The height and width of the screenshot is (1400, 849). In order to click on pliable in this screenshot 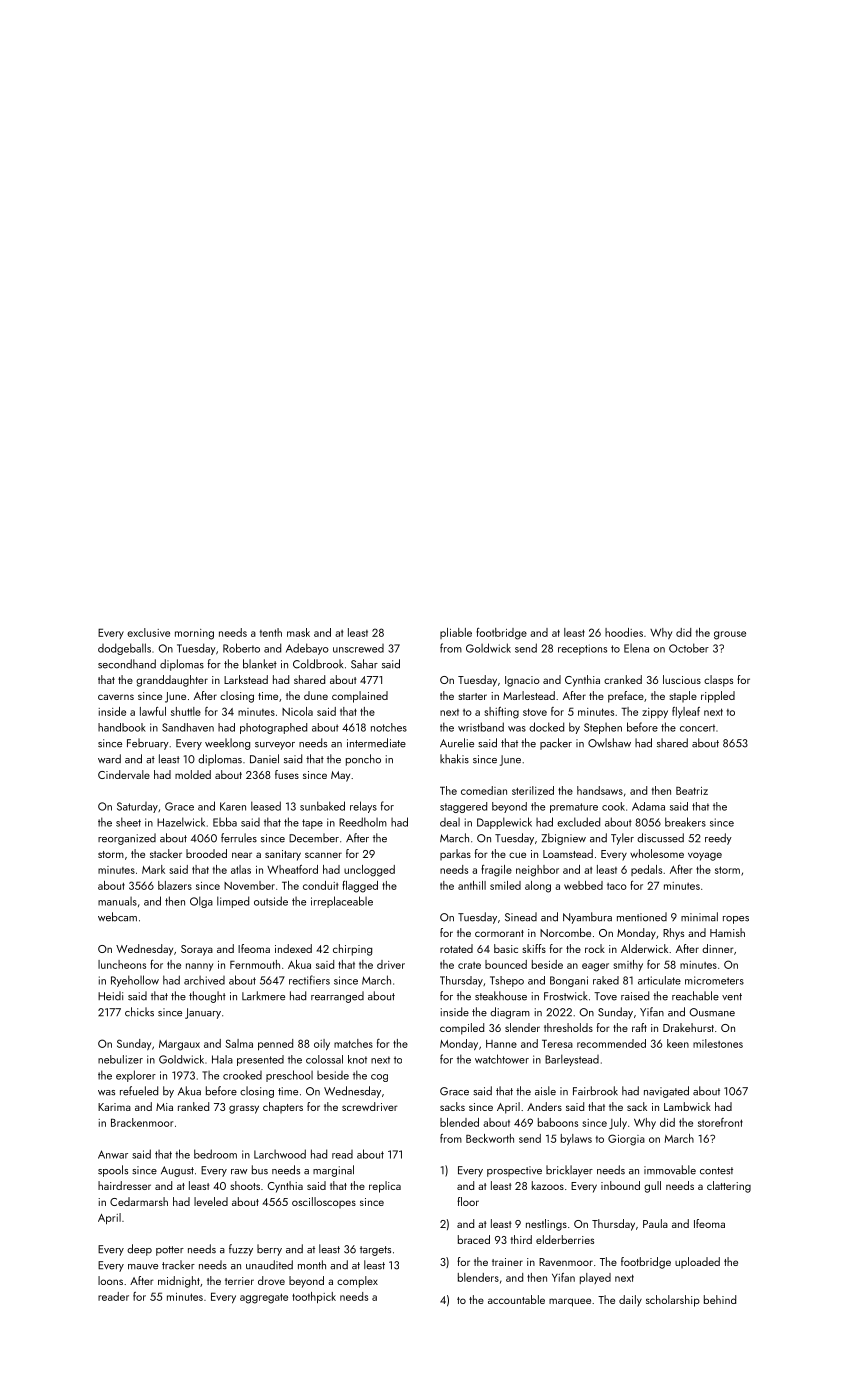, I will do `click(456, 633)`.
